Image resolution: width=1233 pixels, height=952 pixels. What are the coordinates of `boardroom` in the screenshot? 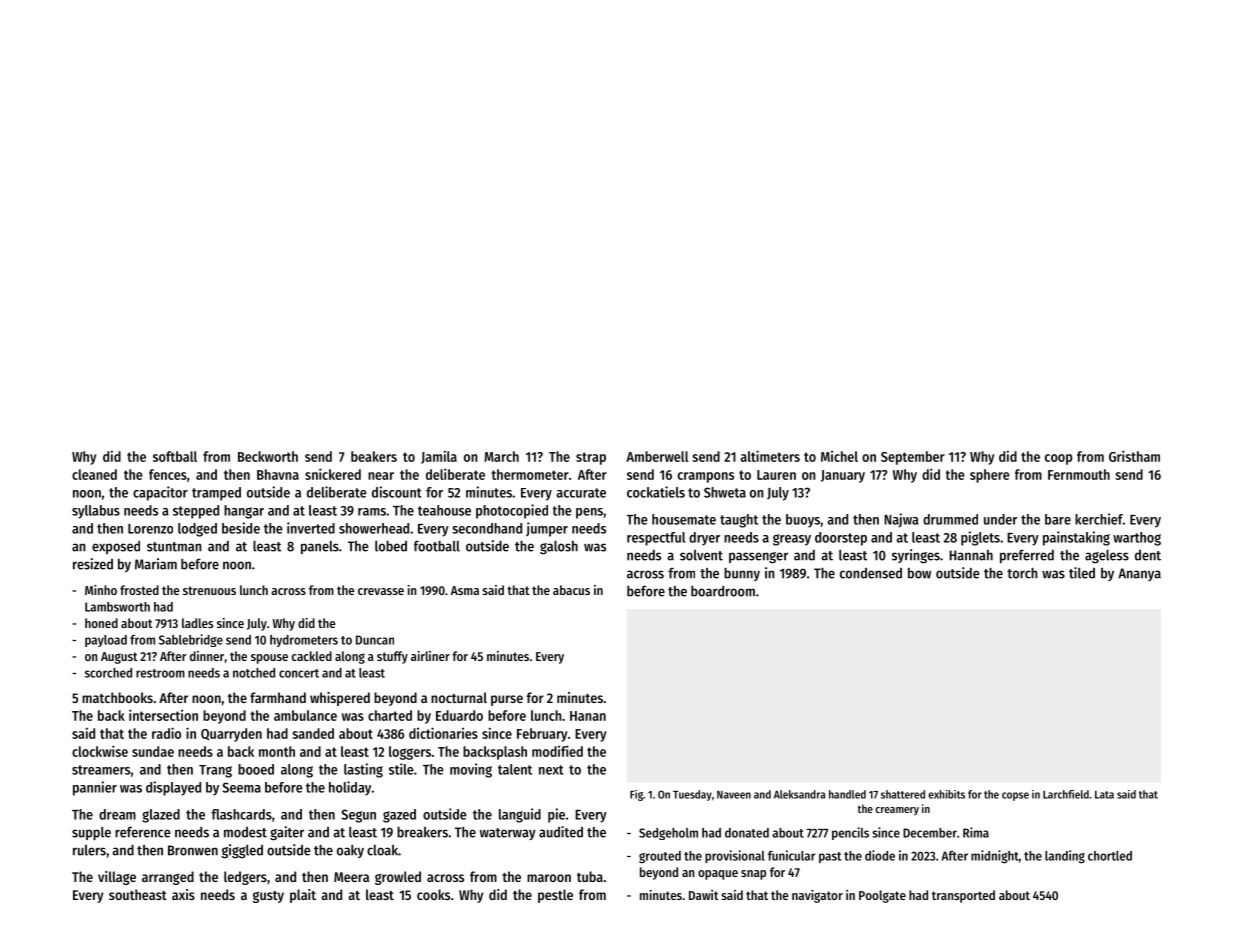 It's located at (723, 591).
